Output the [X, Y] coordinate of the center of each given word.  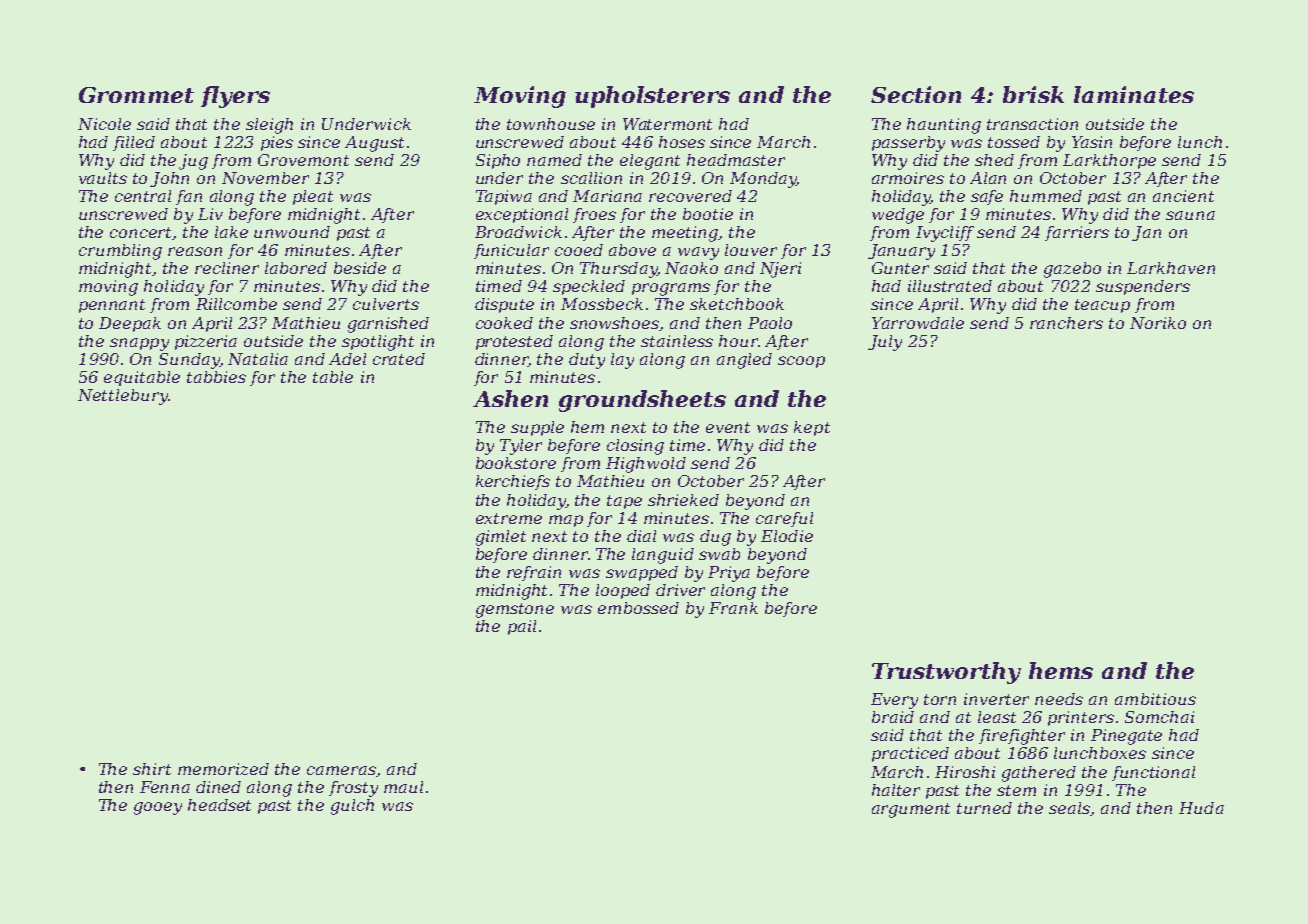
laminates [1134, 94]
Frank [733, 608]
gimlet [501, 538]
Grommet [136, 95]
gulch [352, 807]
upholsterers [652, 97]
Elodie [787, 536]
